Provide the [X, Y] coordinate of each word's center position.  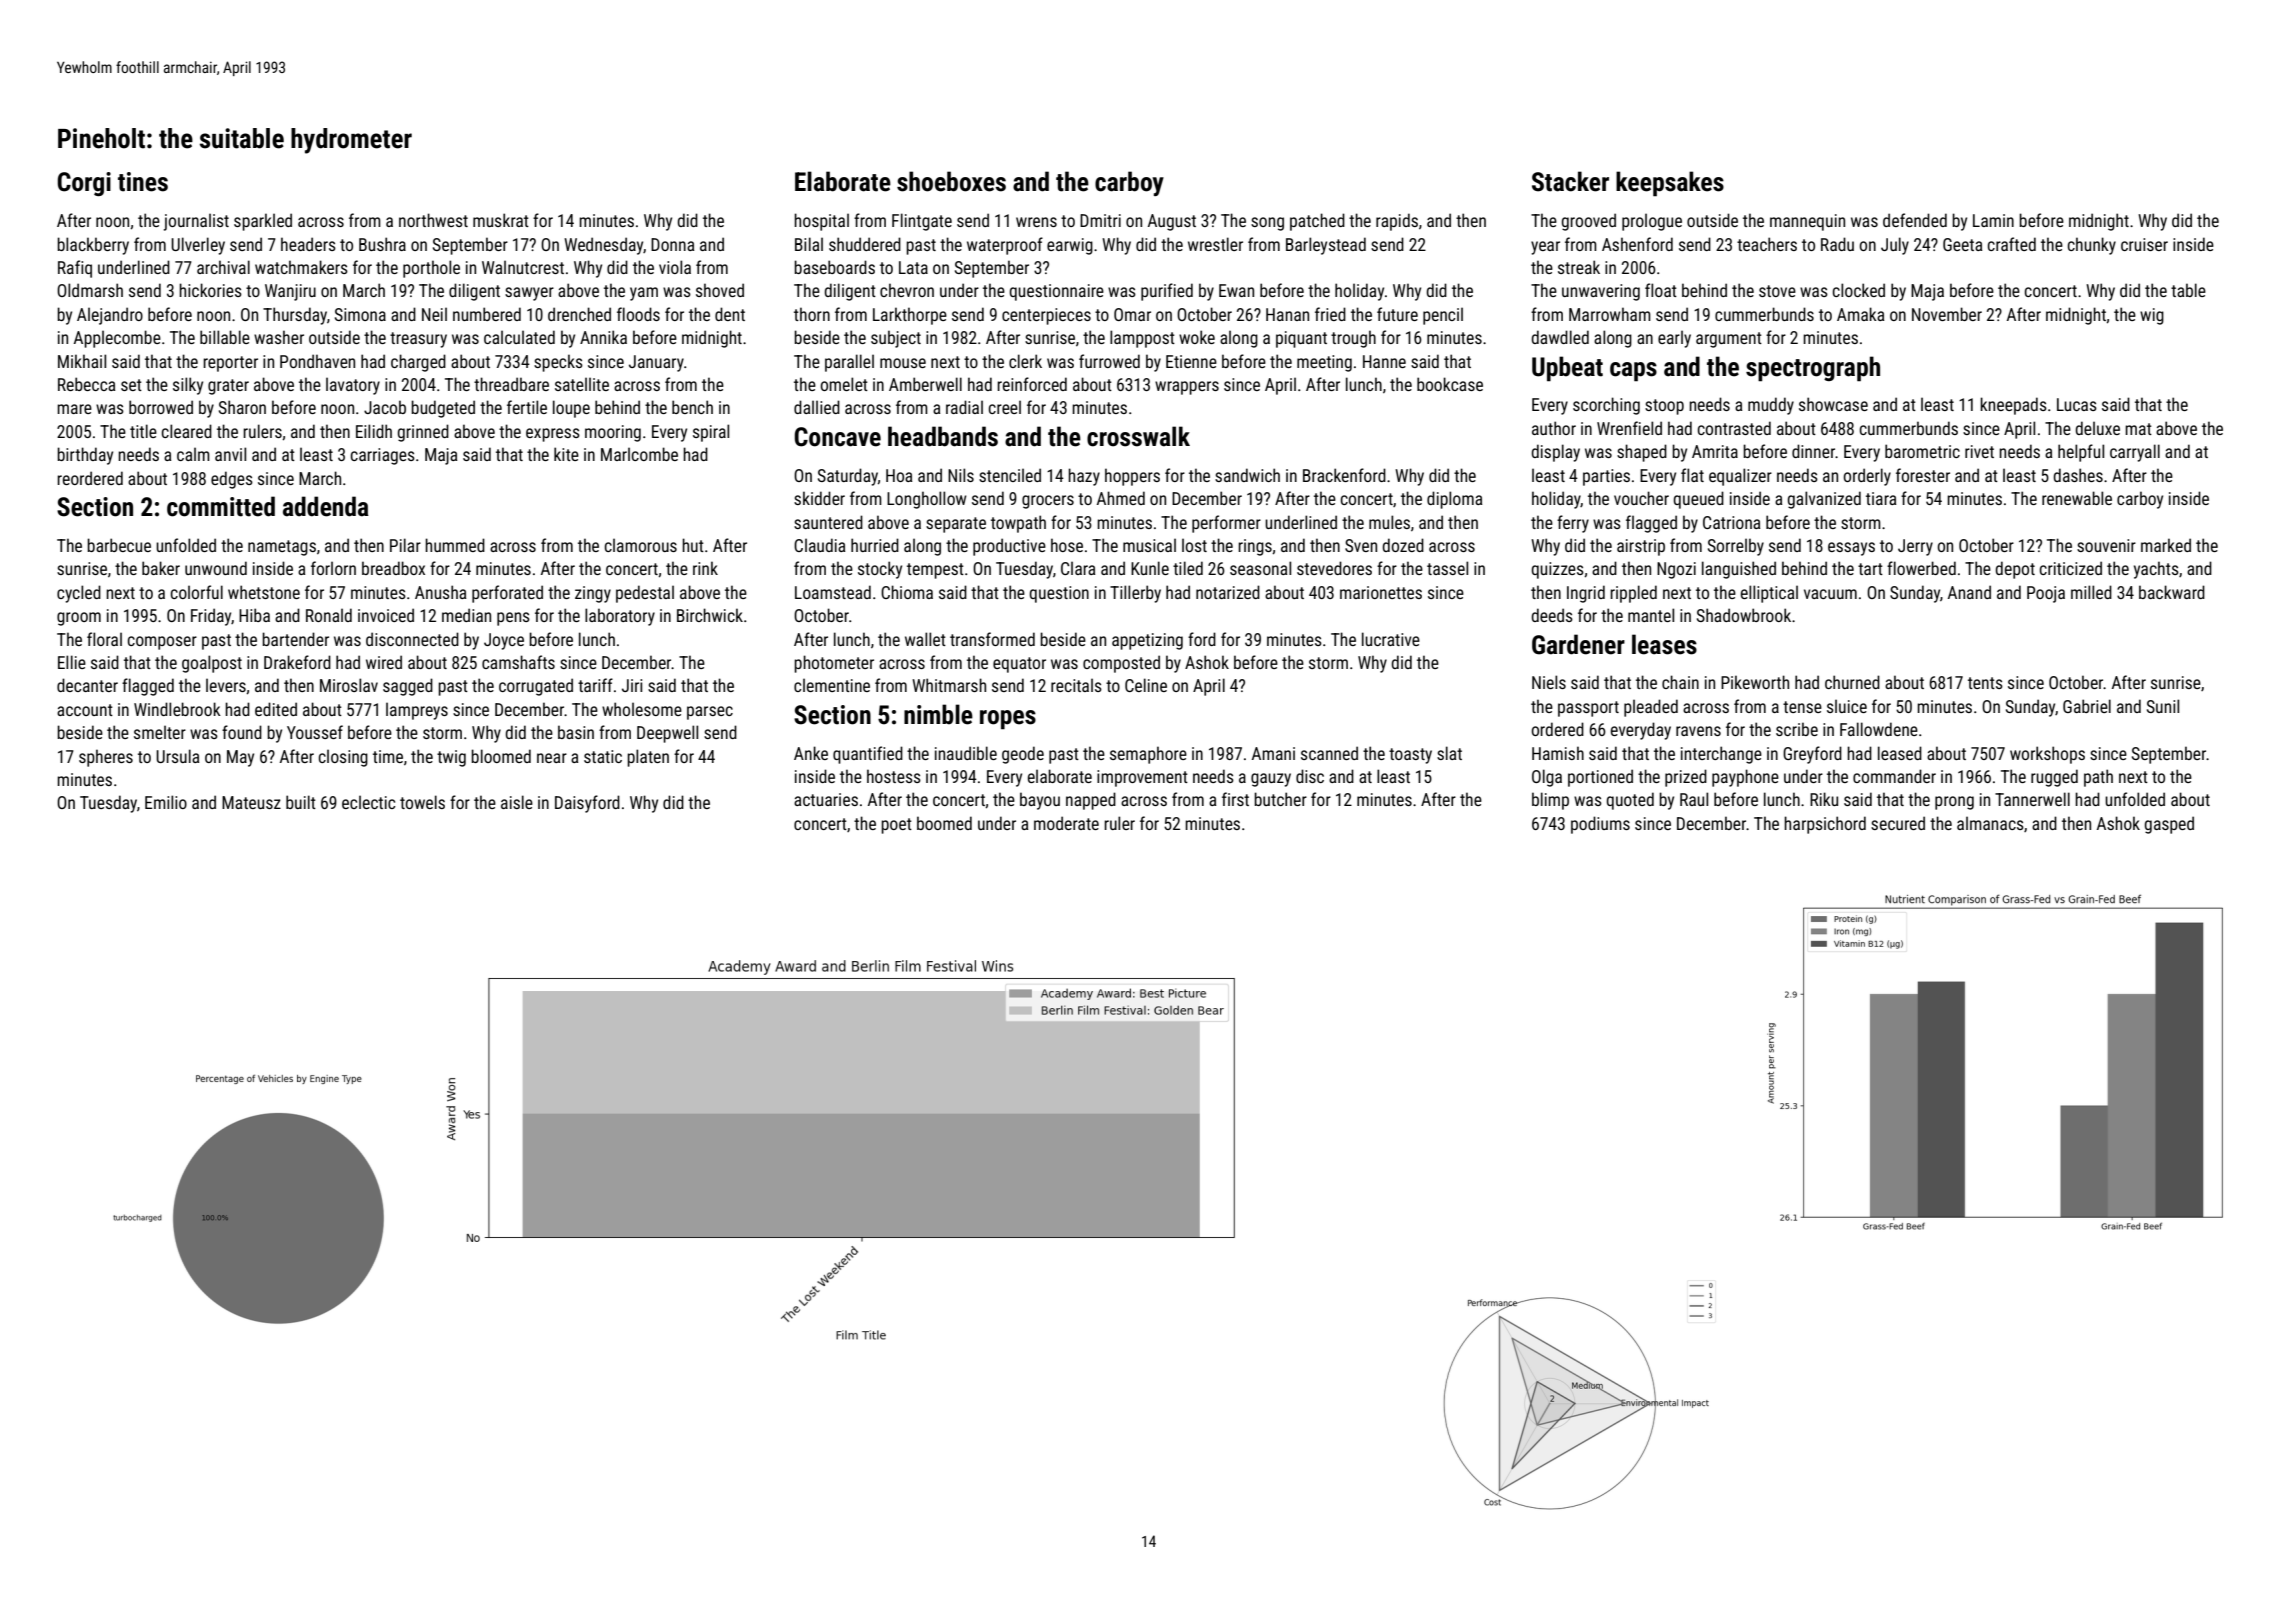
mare [74, 409]
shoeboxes [951, 181]
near [552, 758]
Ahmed [1121, 498]
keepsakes [1670, 184]
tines [143, 182]
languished [1739, 570]
